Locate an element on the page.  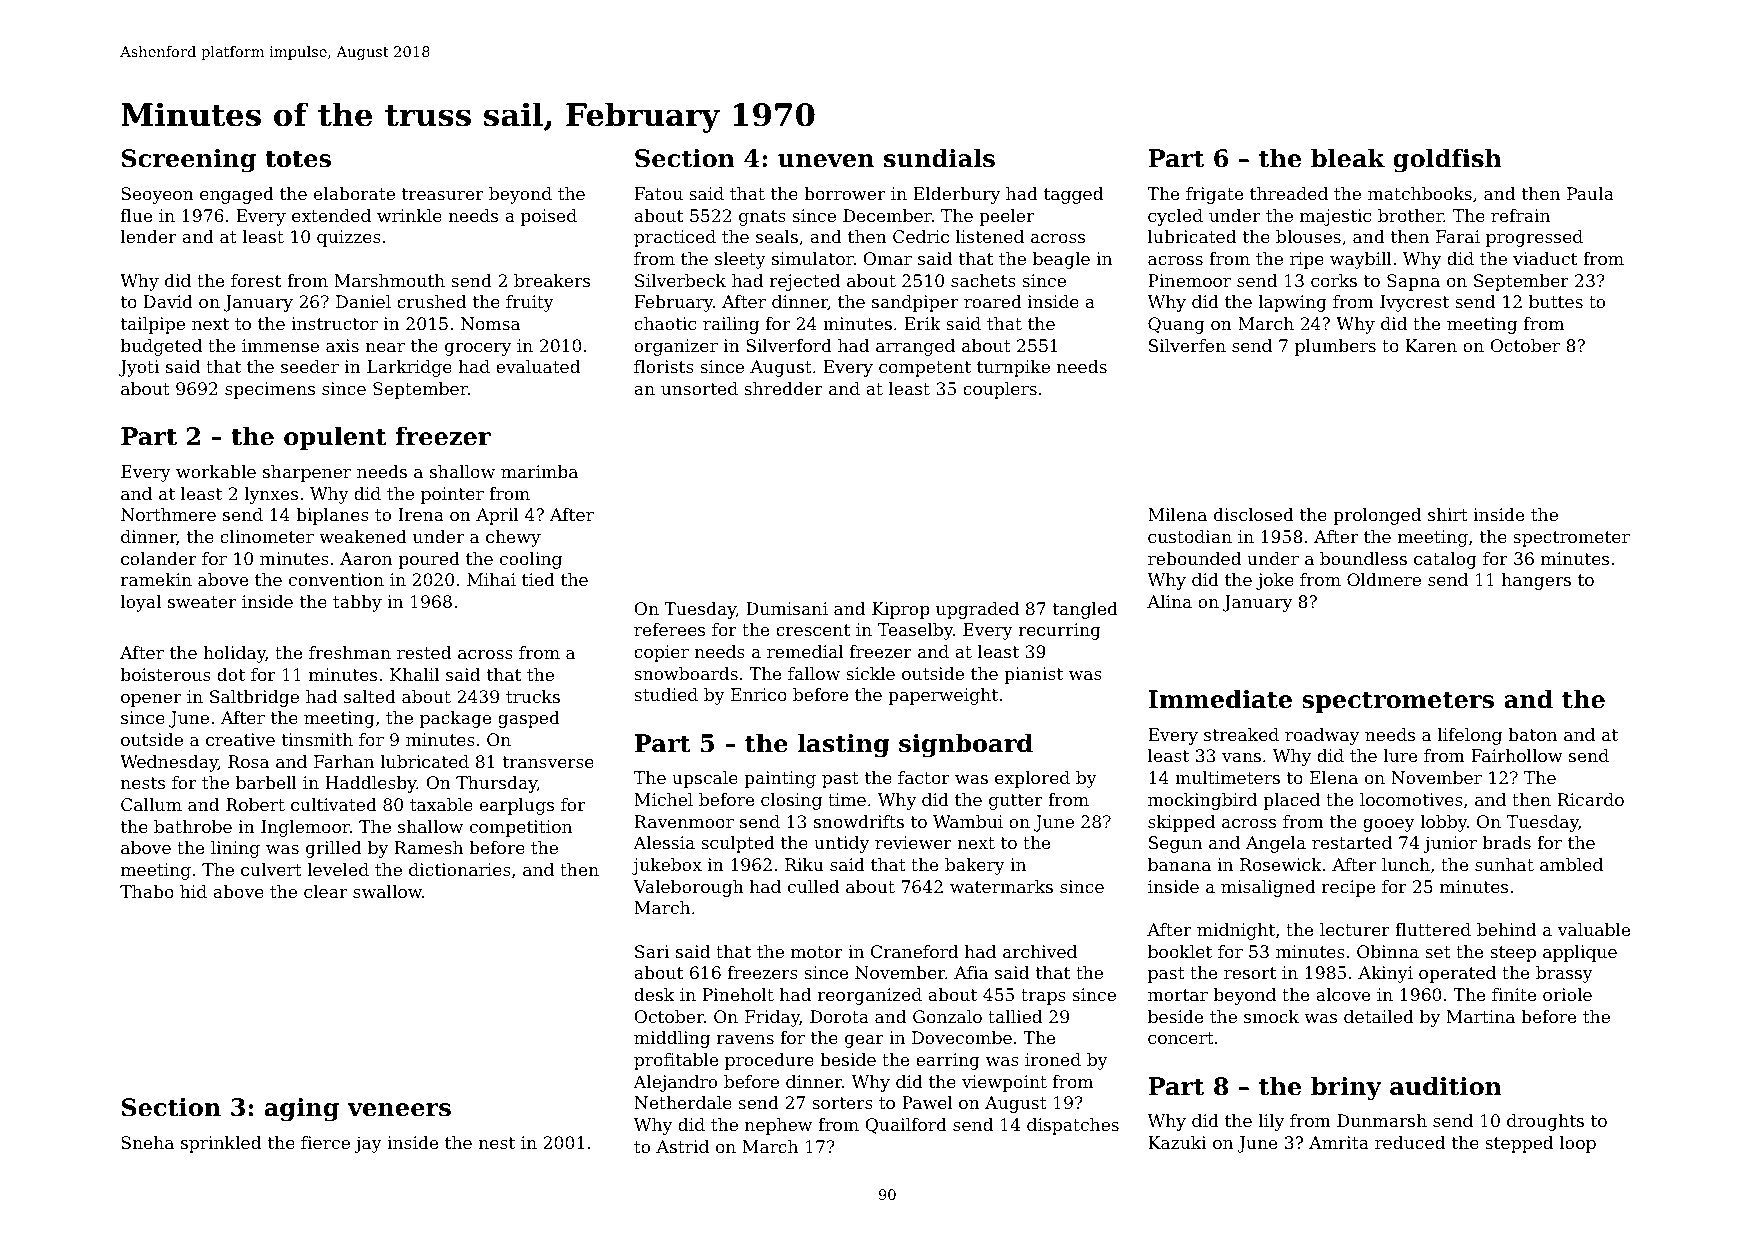
roadway is located at coordinates (1322, 736).
